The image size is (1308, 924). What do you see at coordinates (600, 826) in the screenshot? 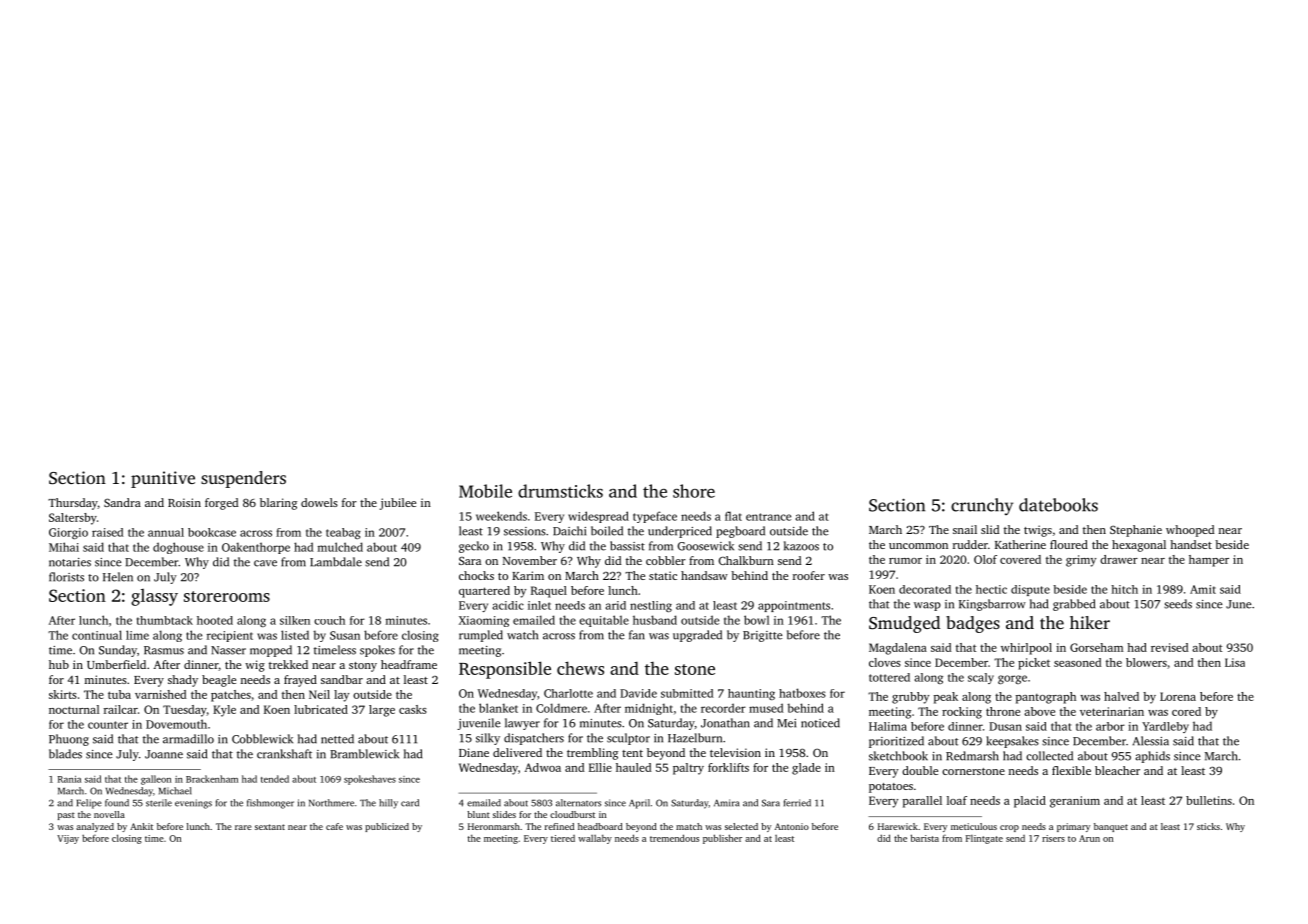
I see `headboard` at bounding box center [600, 826].
